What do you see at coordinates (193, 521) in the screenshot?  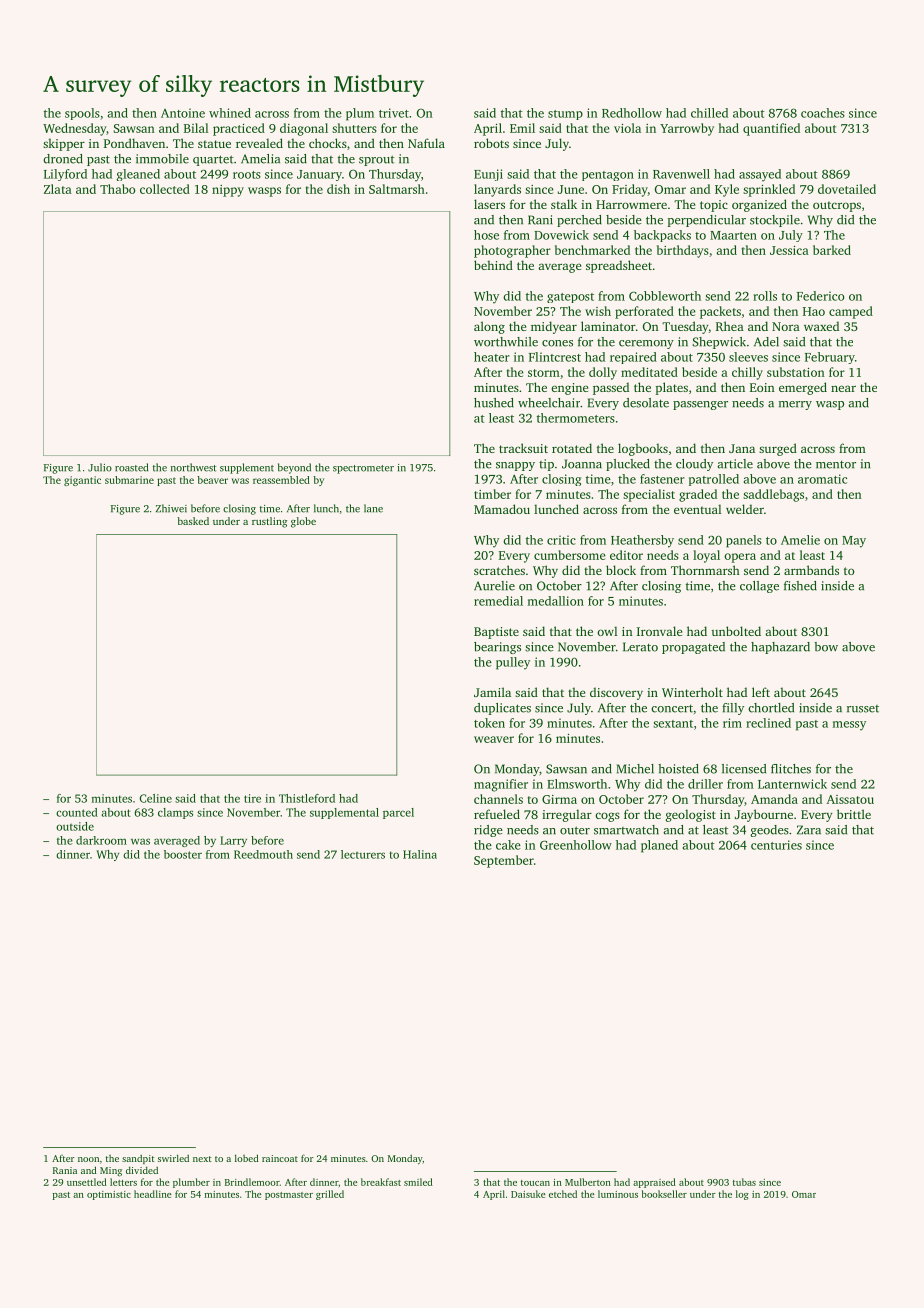 I see `basked` at bounding box center [193, 521].
